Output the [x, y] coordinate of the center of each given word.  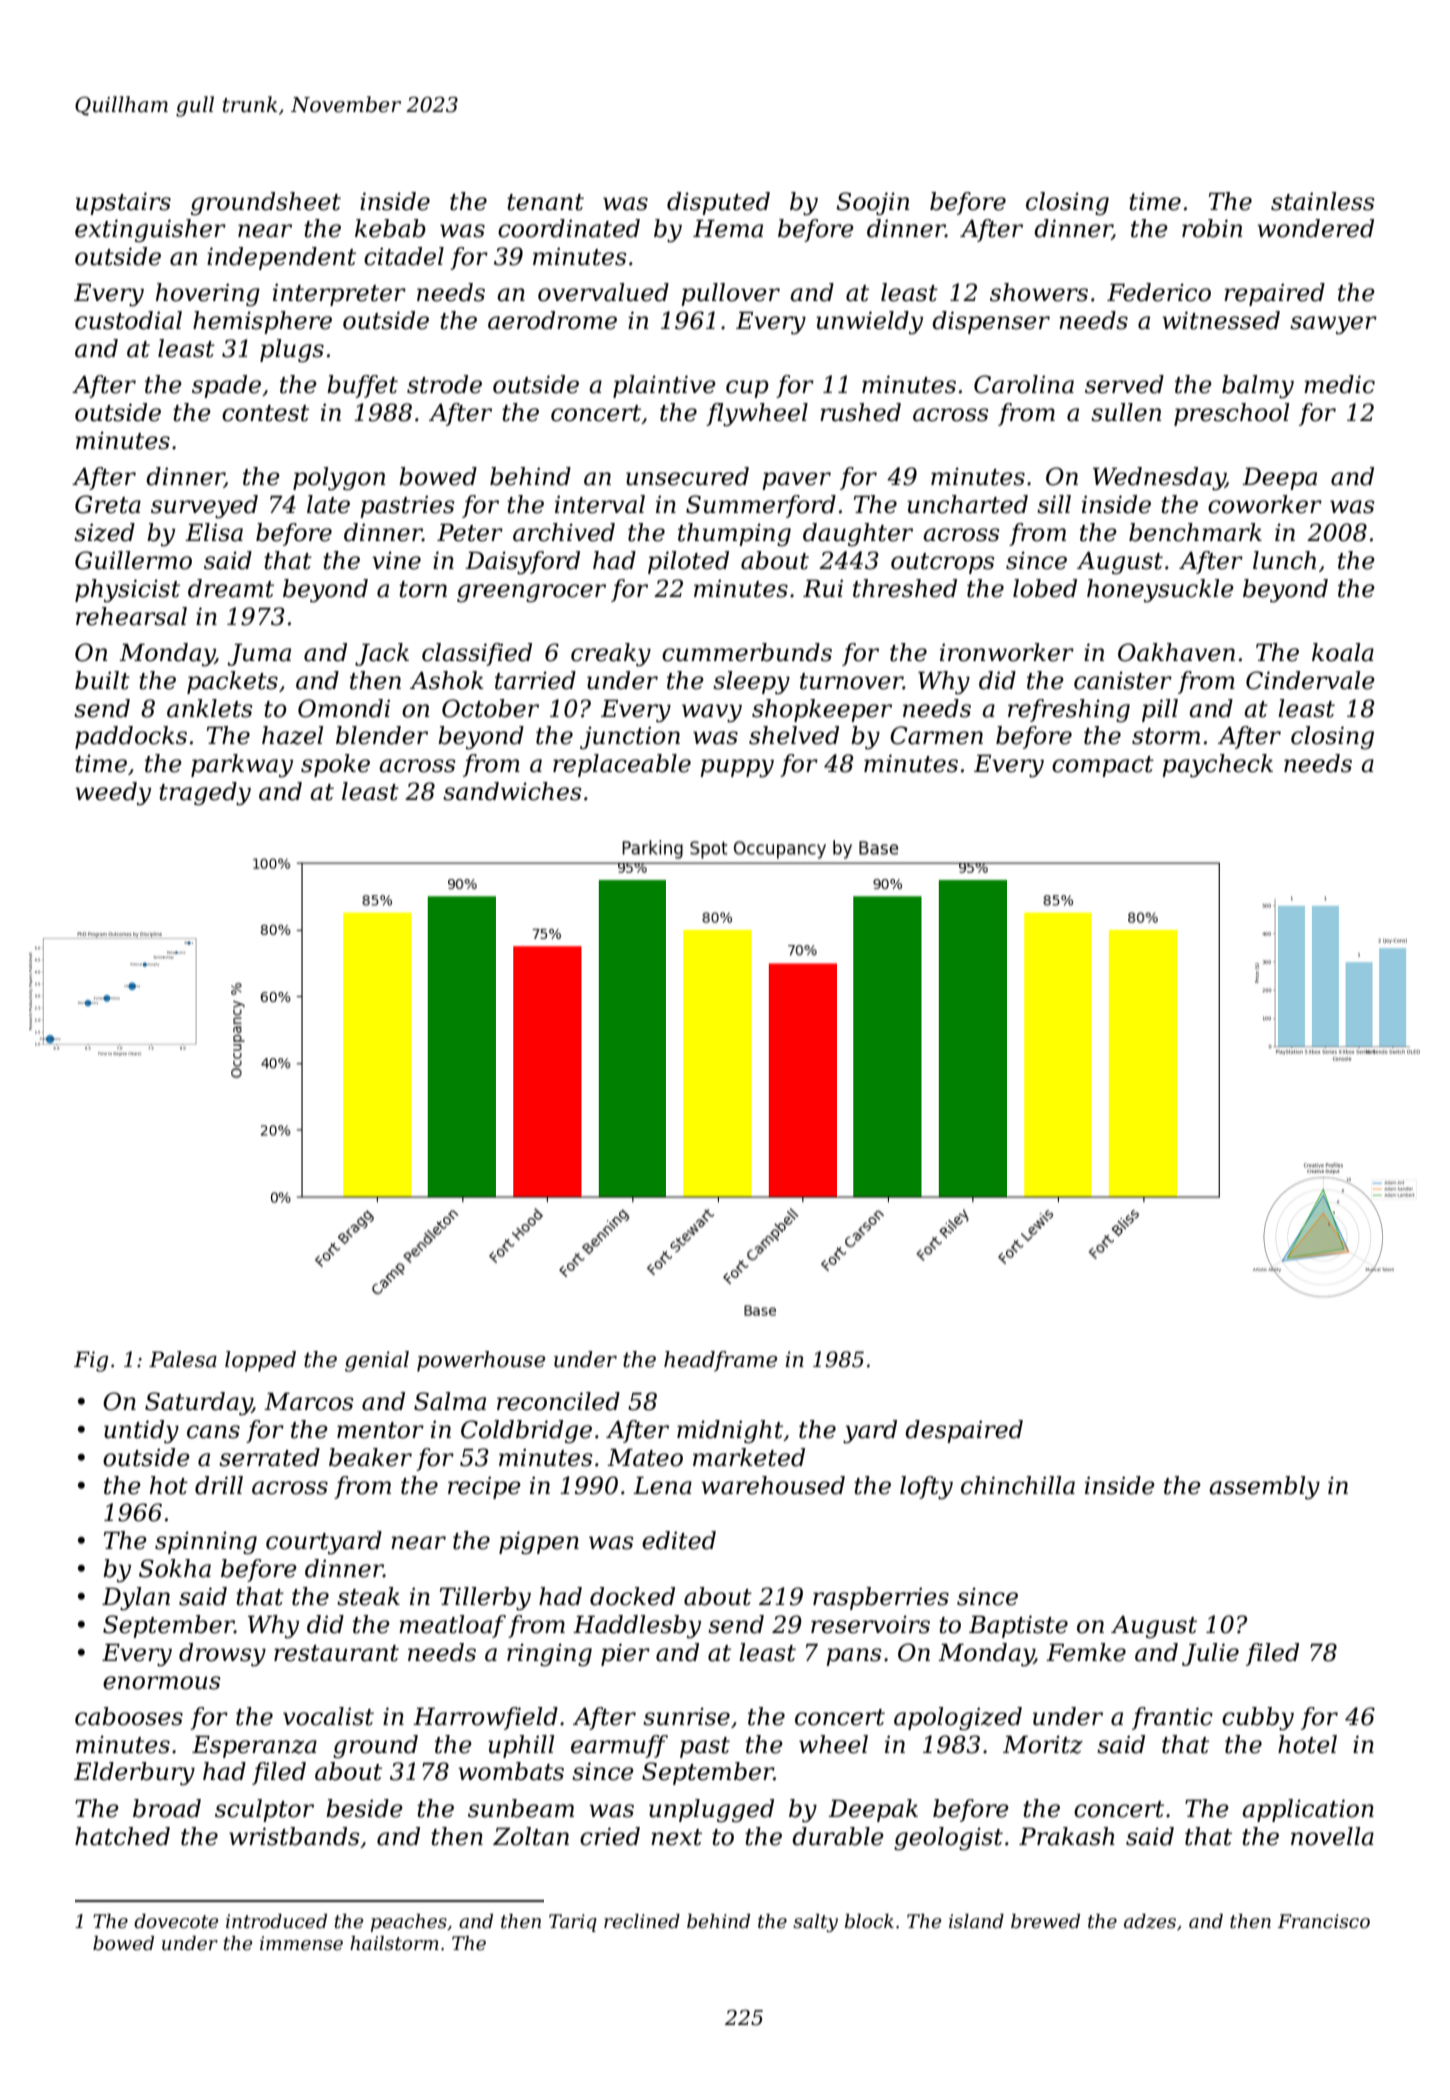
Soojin [872, 204]
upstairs [123, 203]
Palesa [183, 1359]
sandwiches [512, 791]
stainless [1322, 201]
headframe [720, 1361]
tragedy [205, 794]
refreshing [1069, 711]
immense [301, 1943]
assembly [1264, 1488]
